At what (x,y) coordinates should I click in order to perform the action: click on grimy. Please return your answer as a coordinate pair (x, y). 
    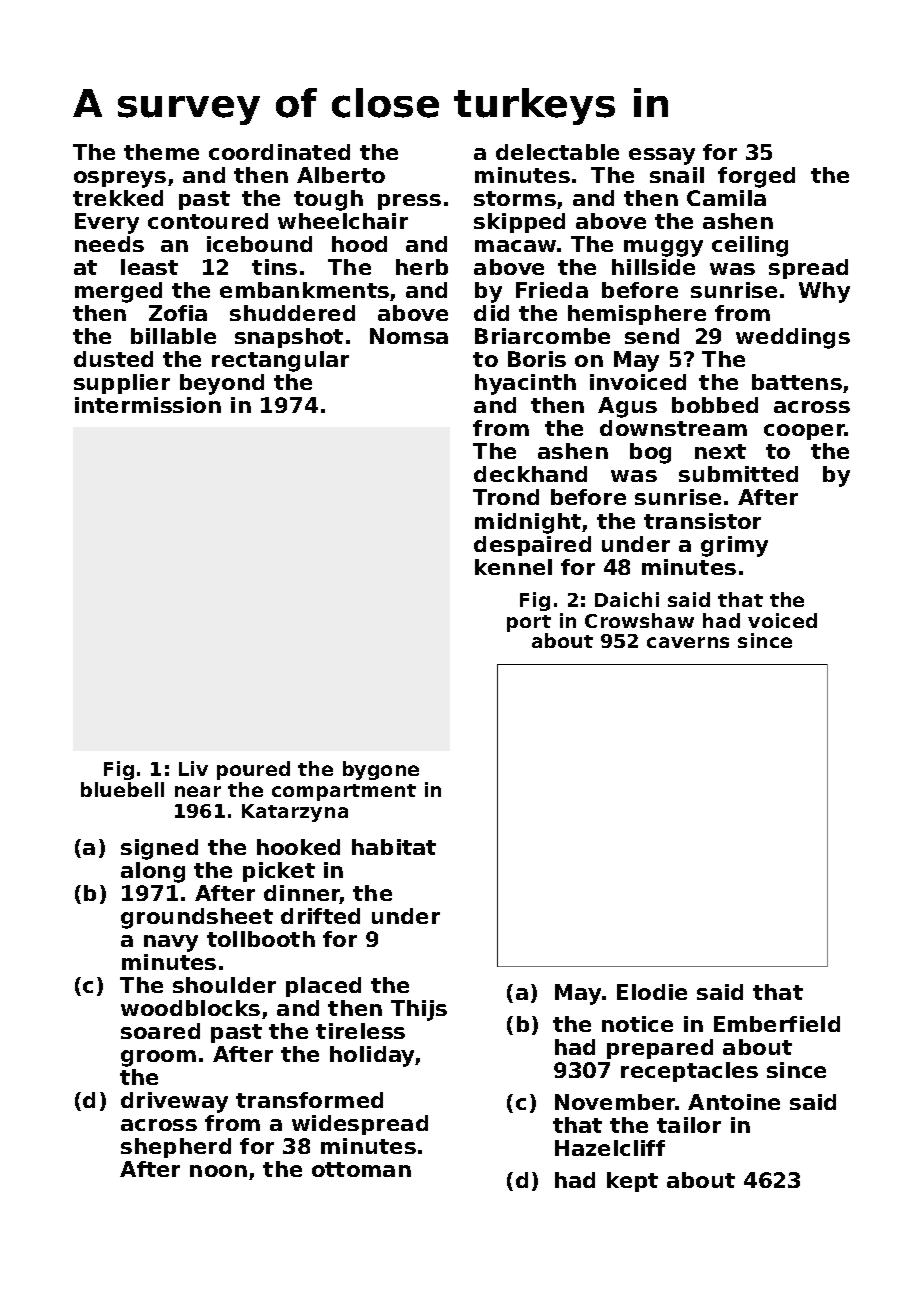
    Looking at the image, I should click on (734, 546).
